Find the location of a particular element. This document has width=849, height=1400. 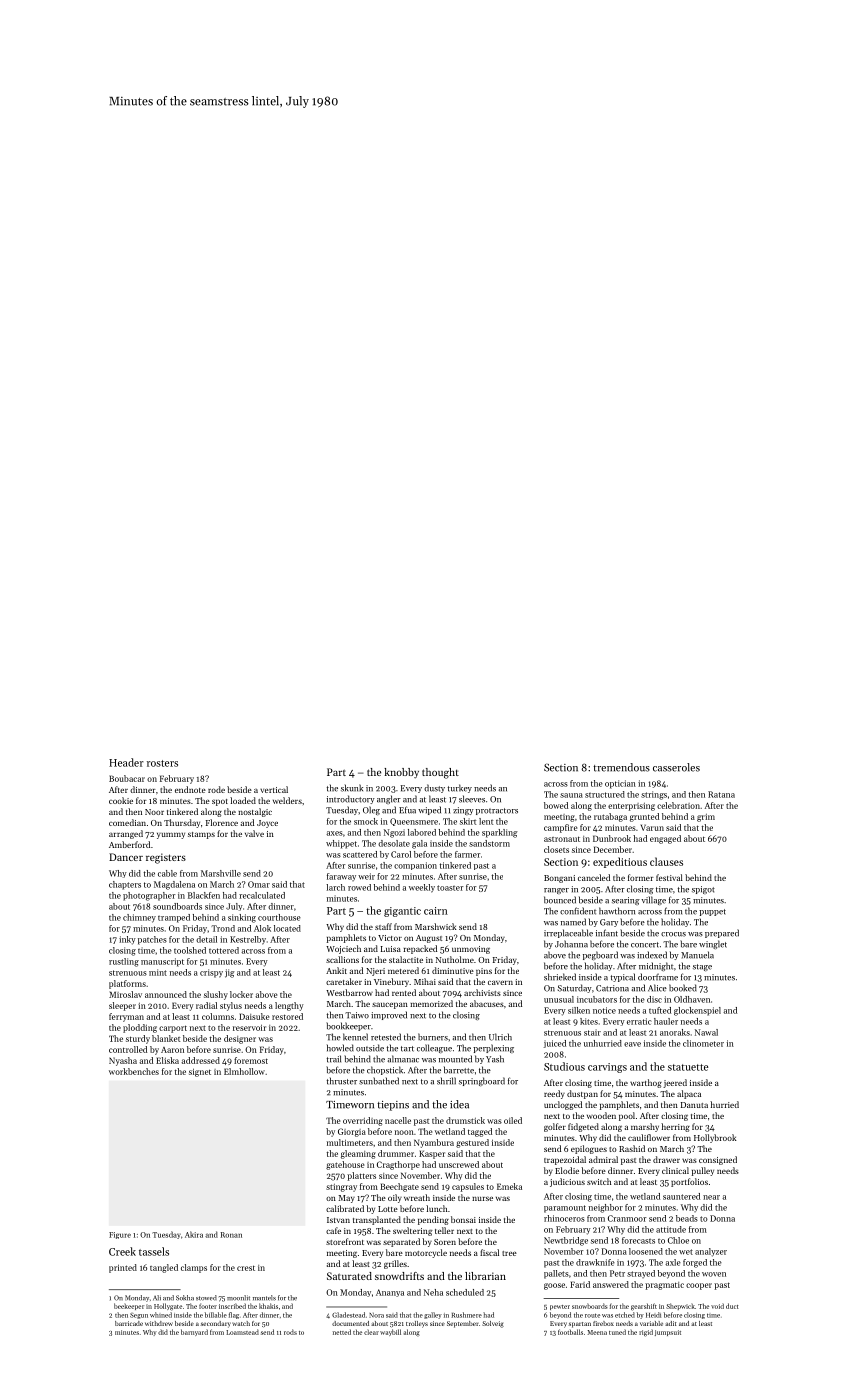

casseroles is located at coordinates (676, 767).
